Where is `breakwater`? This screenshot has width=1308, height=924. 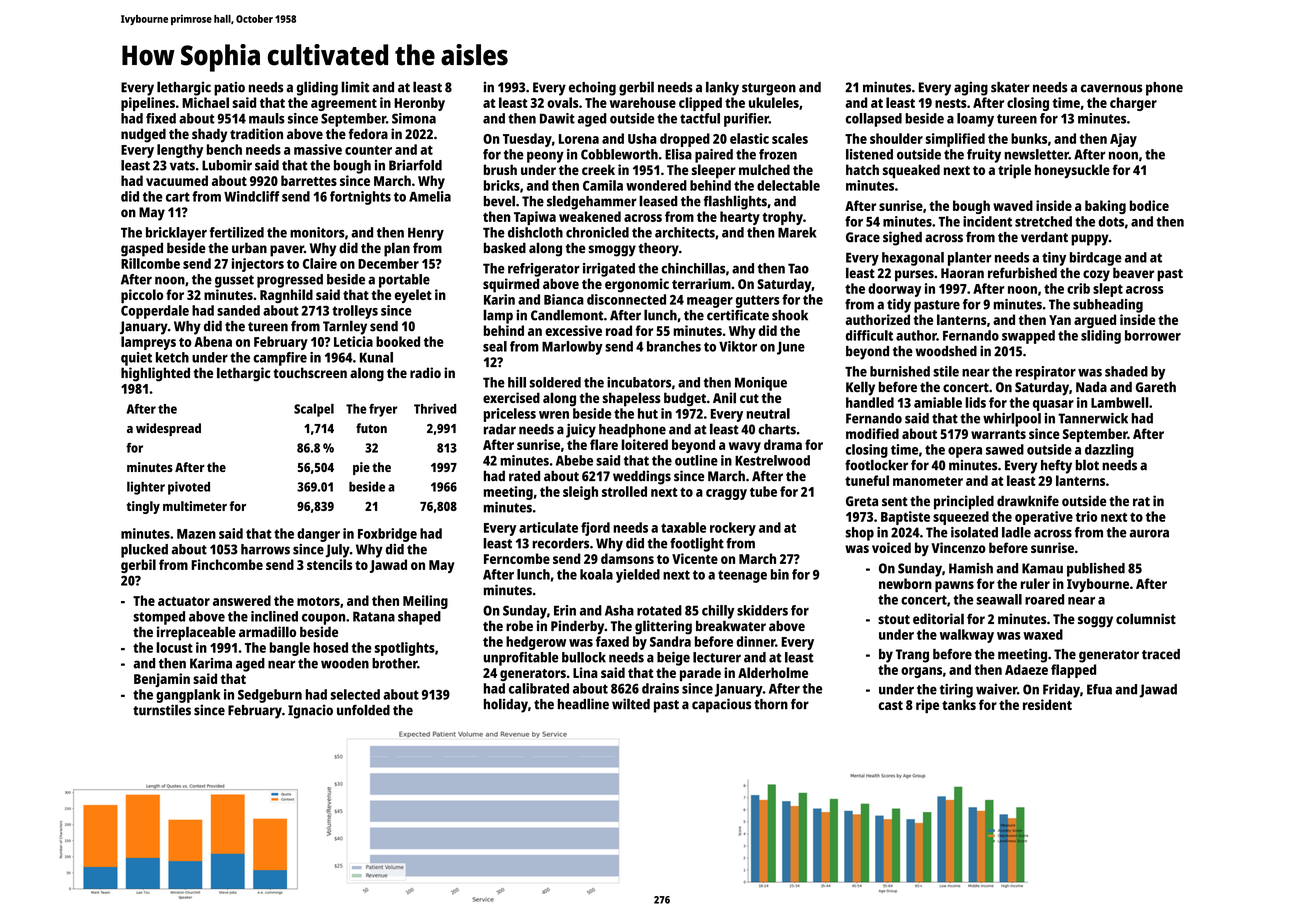 breakwater is located at coordinates (731, 625).
